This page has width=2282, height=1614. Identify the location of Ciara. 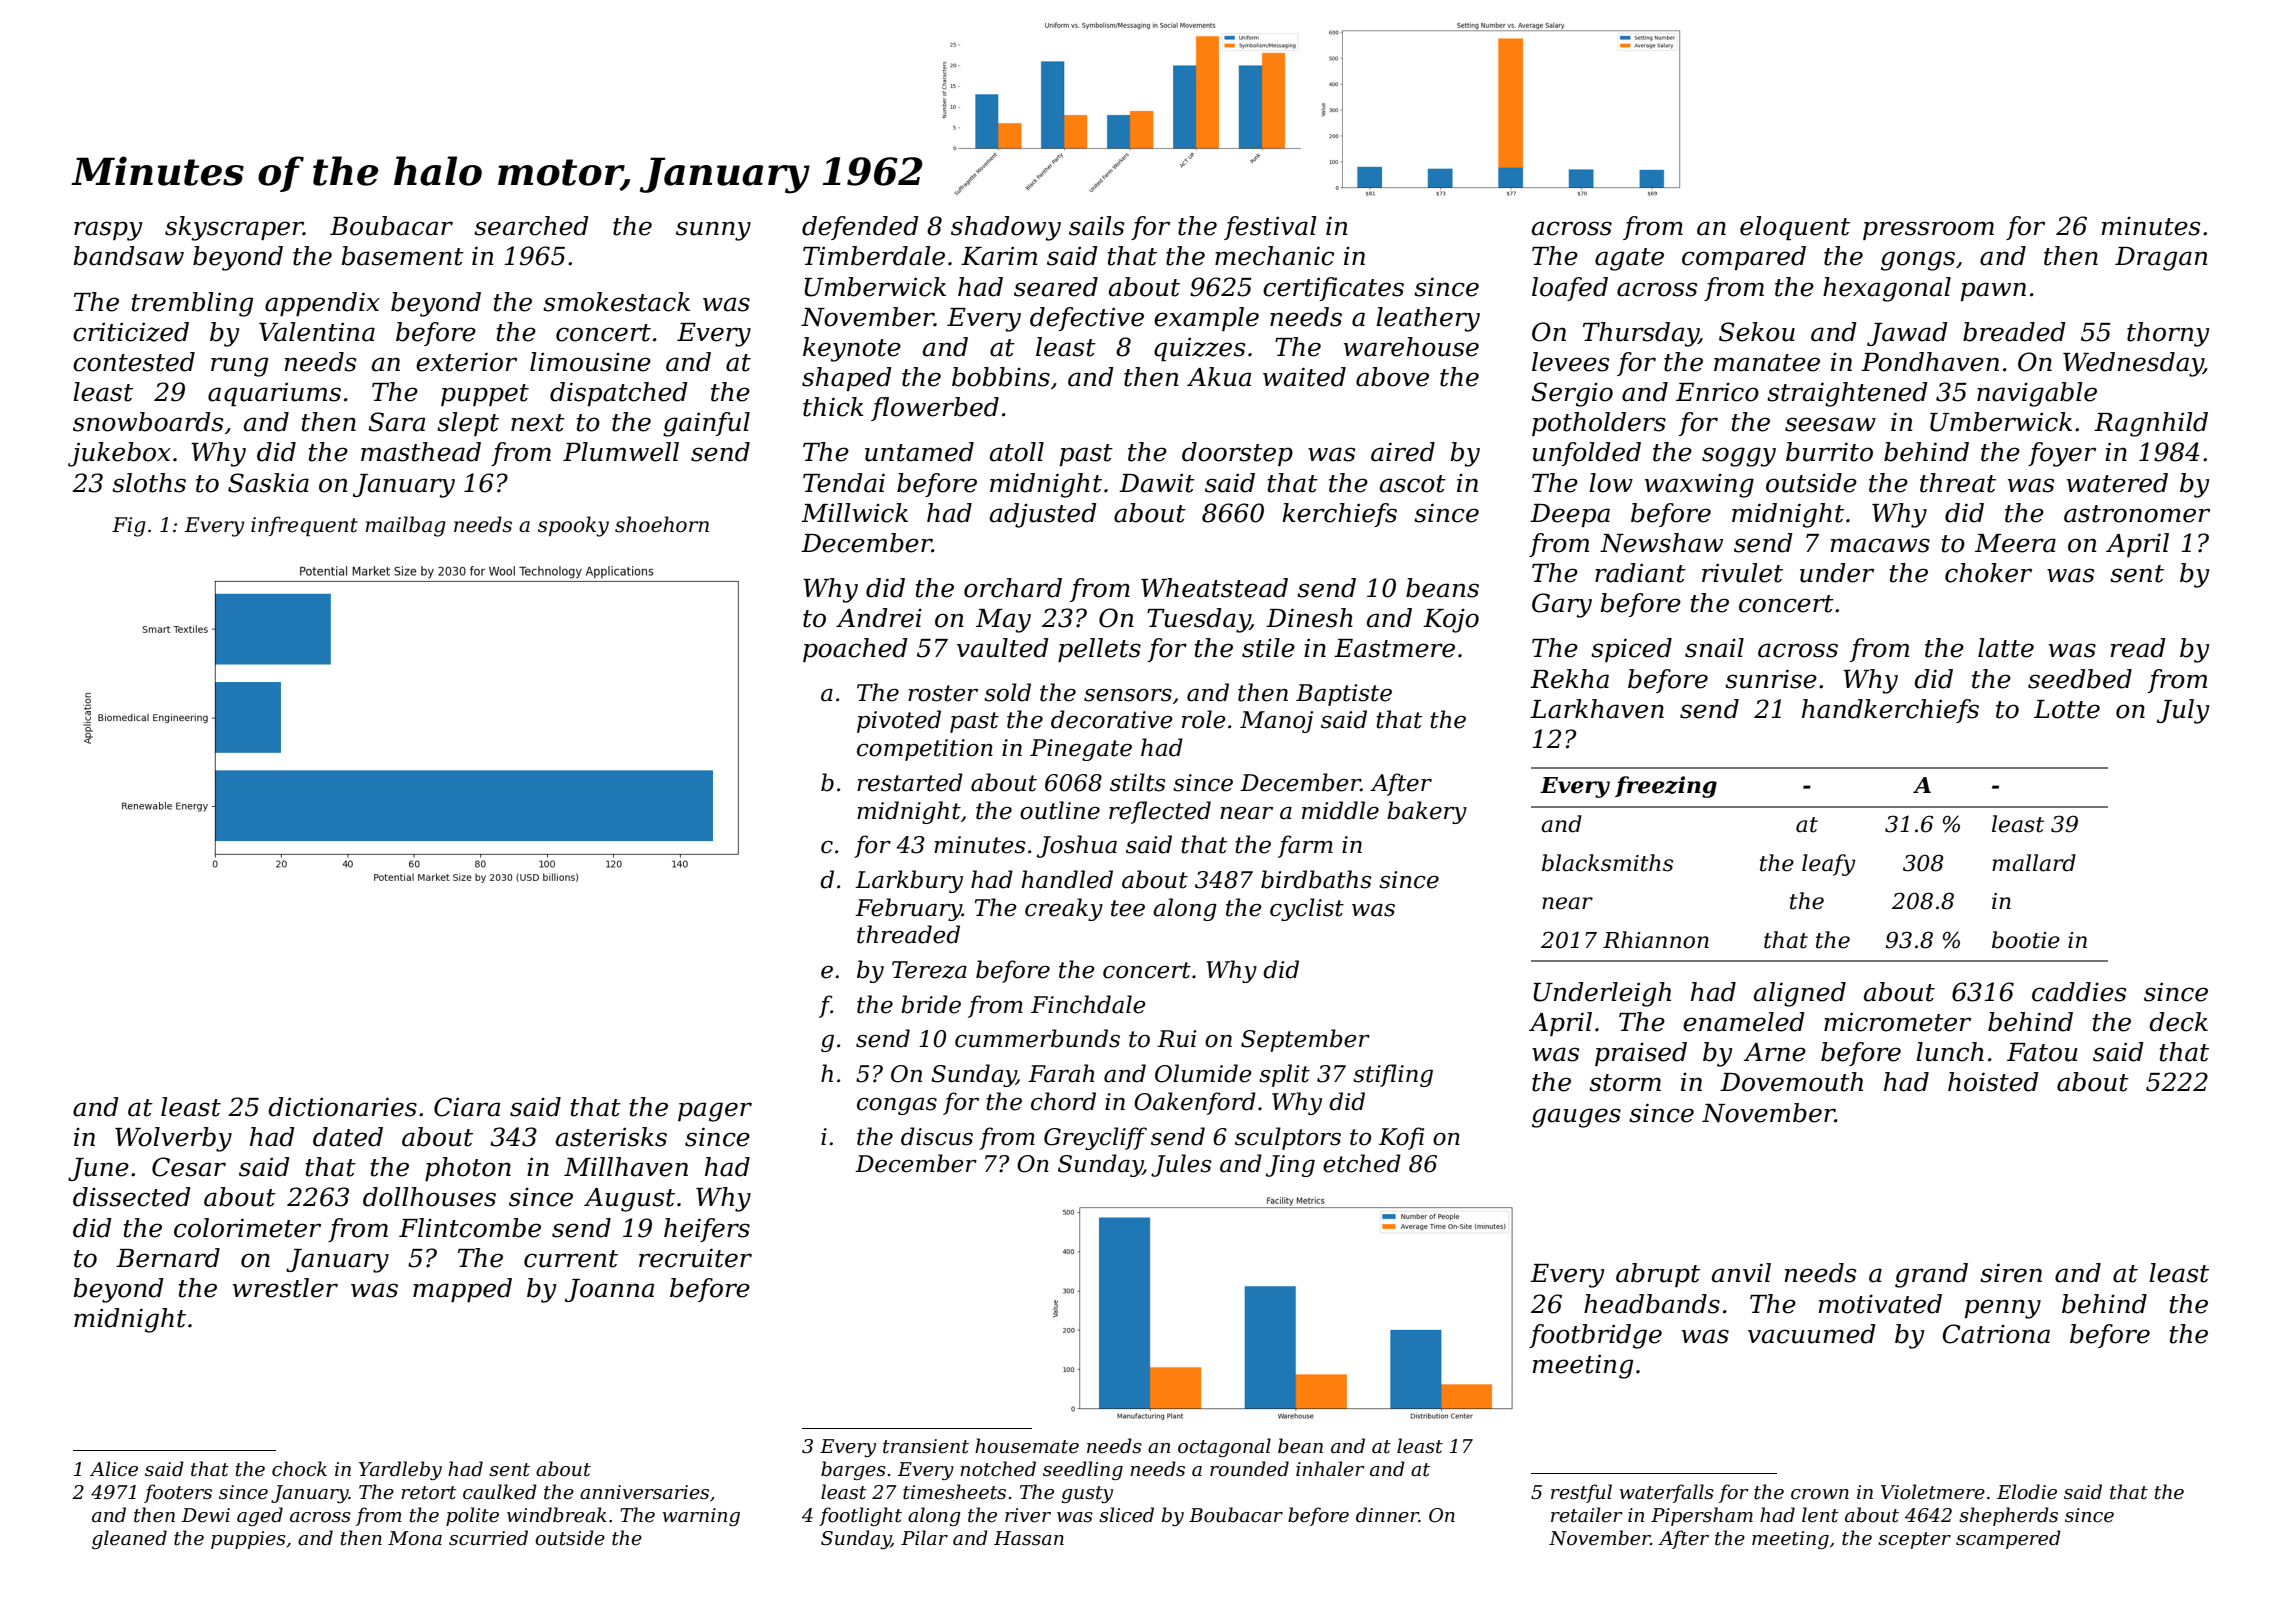
(467, 1107).
